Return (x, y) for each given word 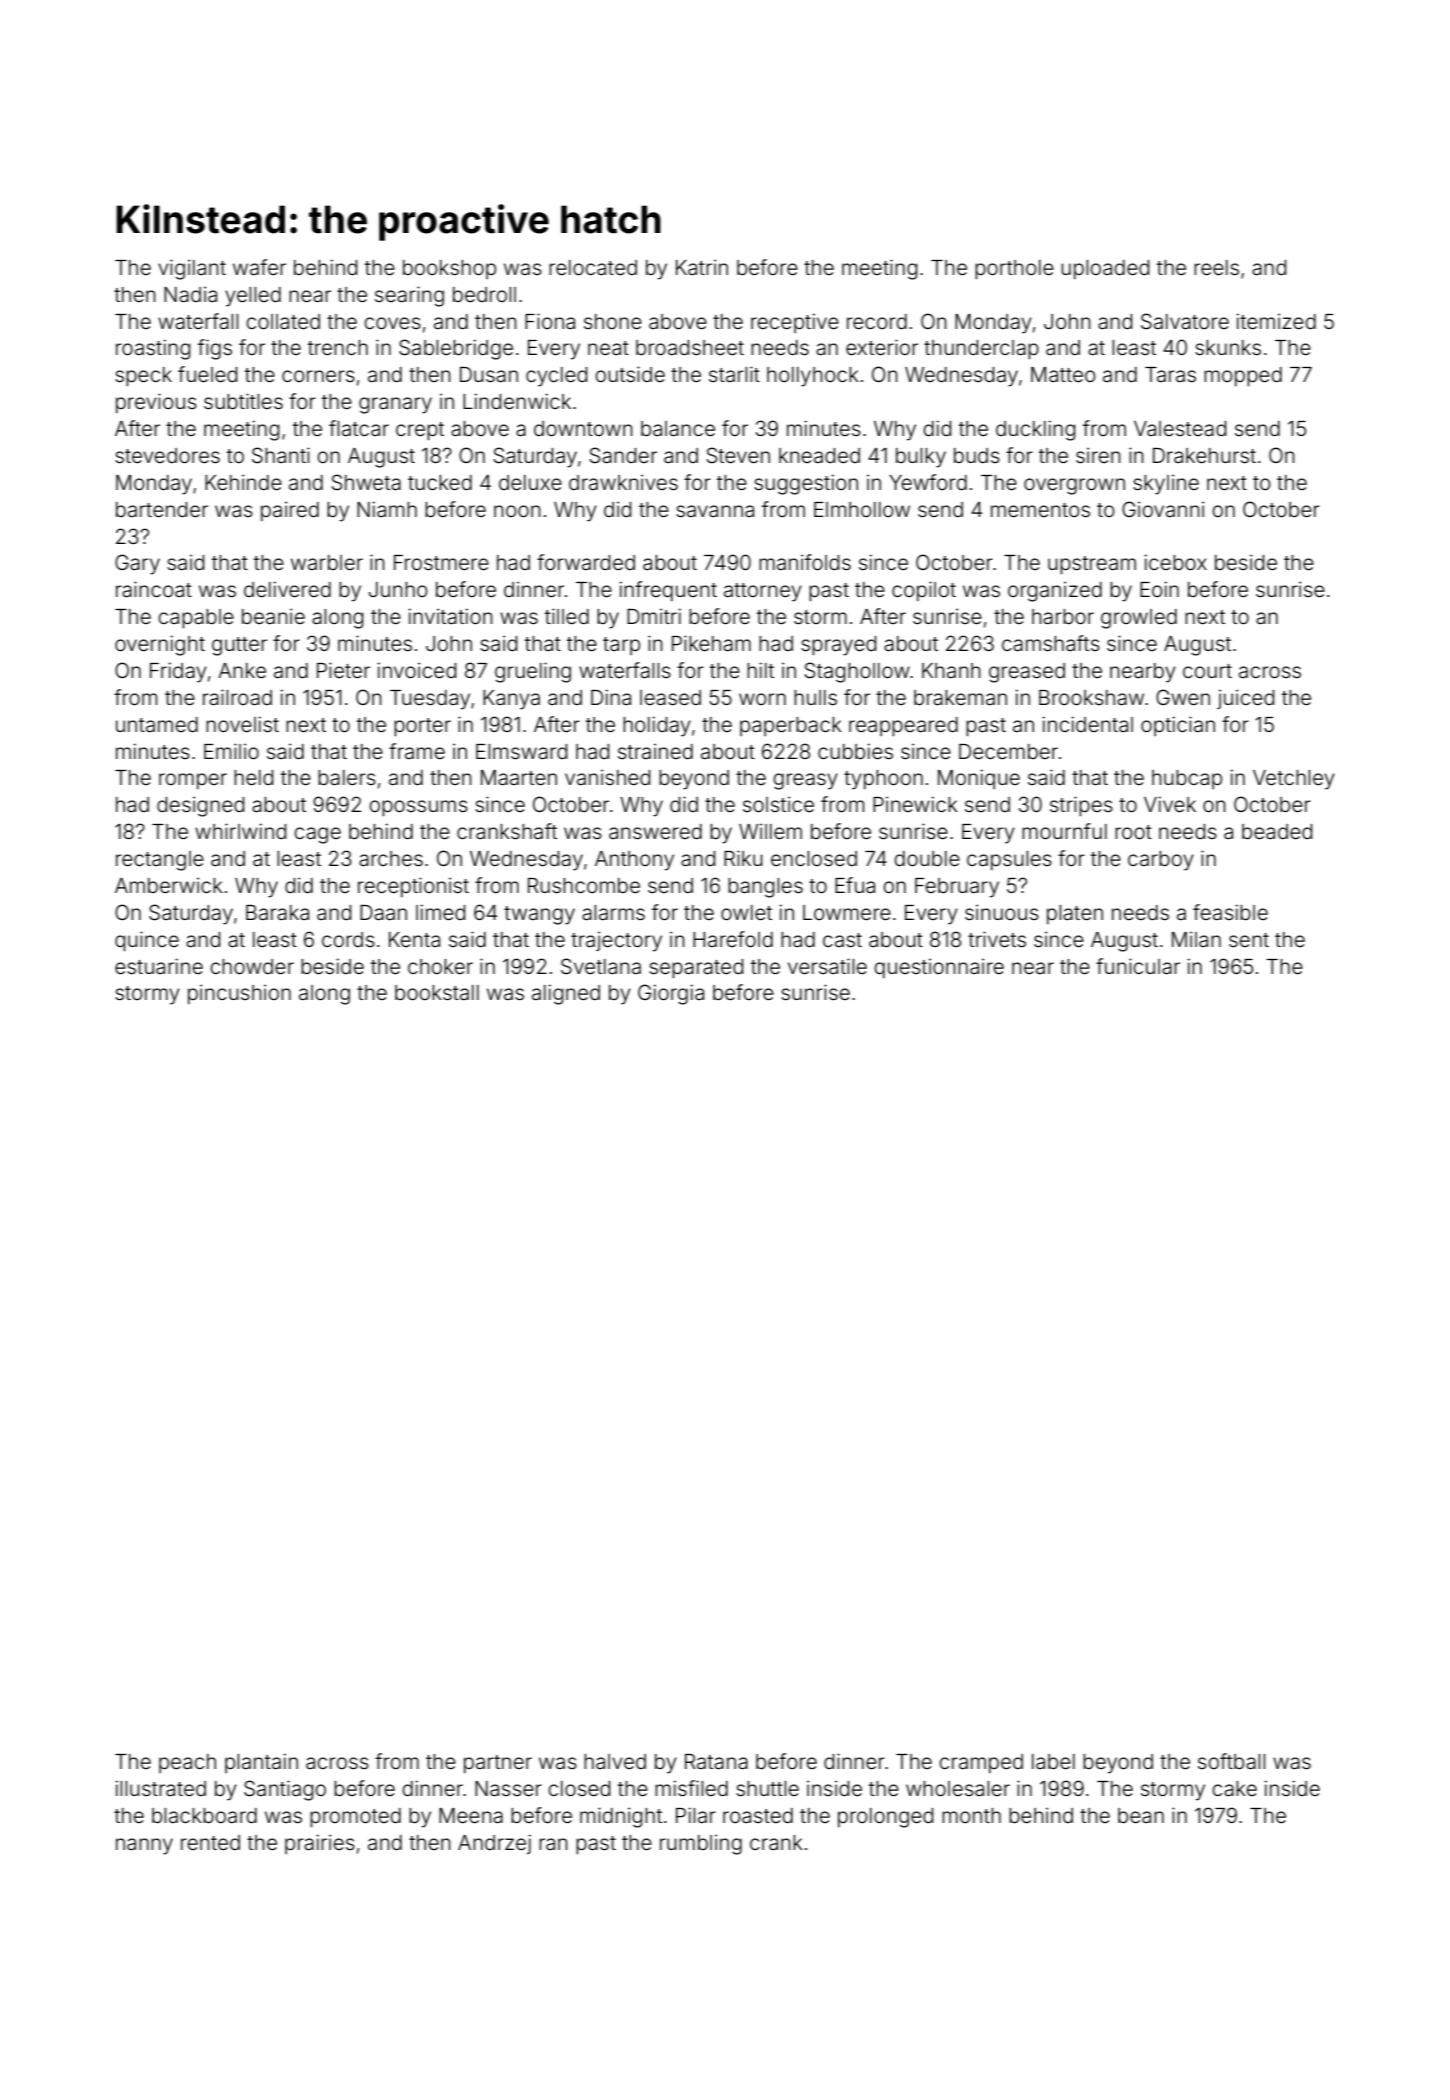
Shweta (366, 482)
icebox (1175, 562)
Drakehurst (1204, 455)
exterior (882, 347)
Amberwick (169, 885)
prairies (320, 1844)
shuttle (767, 1788)
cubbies (855, 751)
